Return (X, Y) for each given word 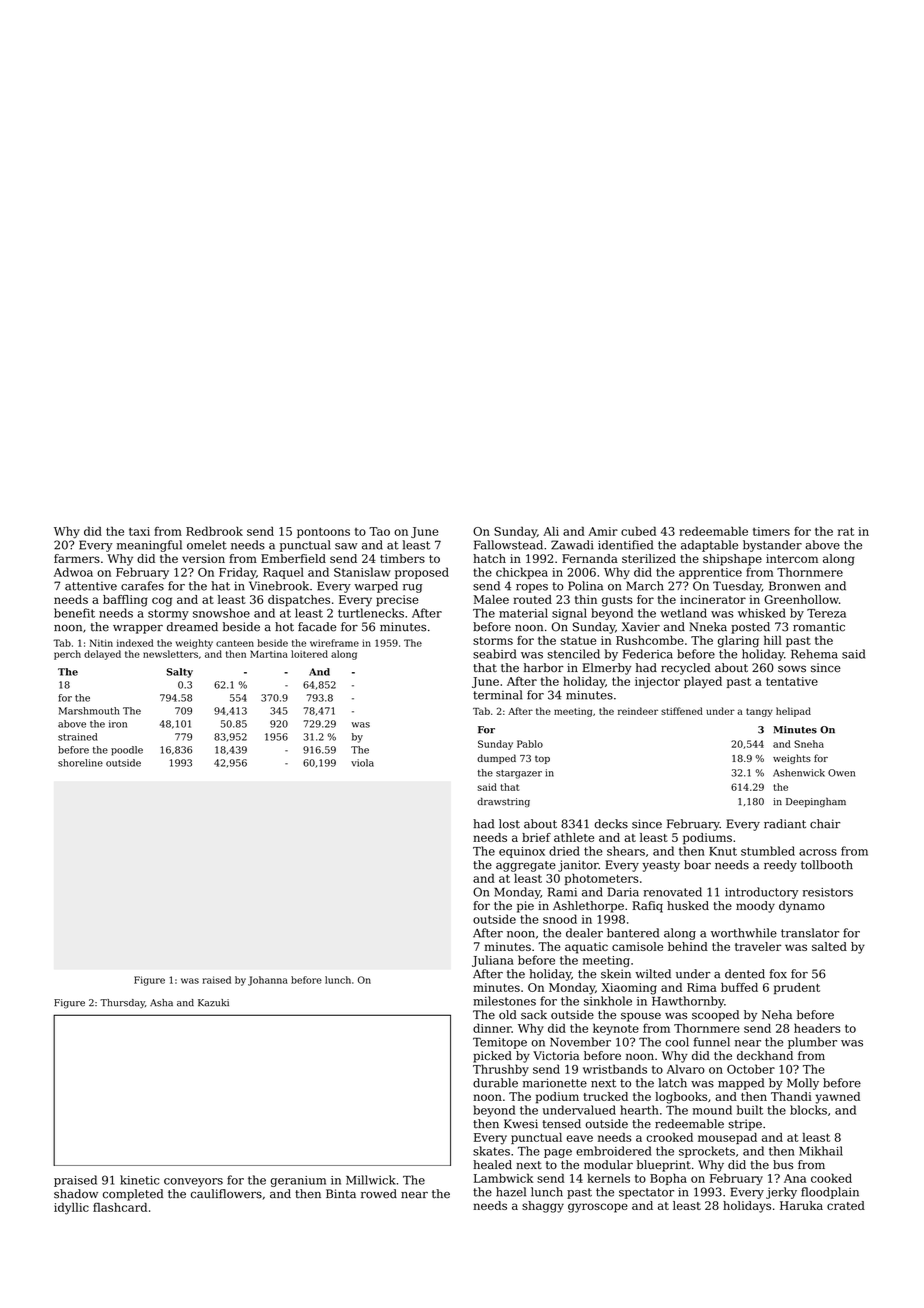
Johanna (268, 981)
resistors (828, 892)
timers (771, 531)
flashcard (120, 1207)
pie (525, 907)
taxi (139, 531)
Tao (379, 531)
